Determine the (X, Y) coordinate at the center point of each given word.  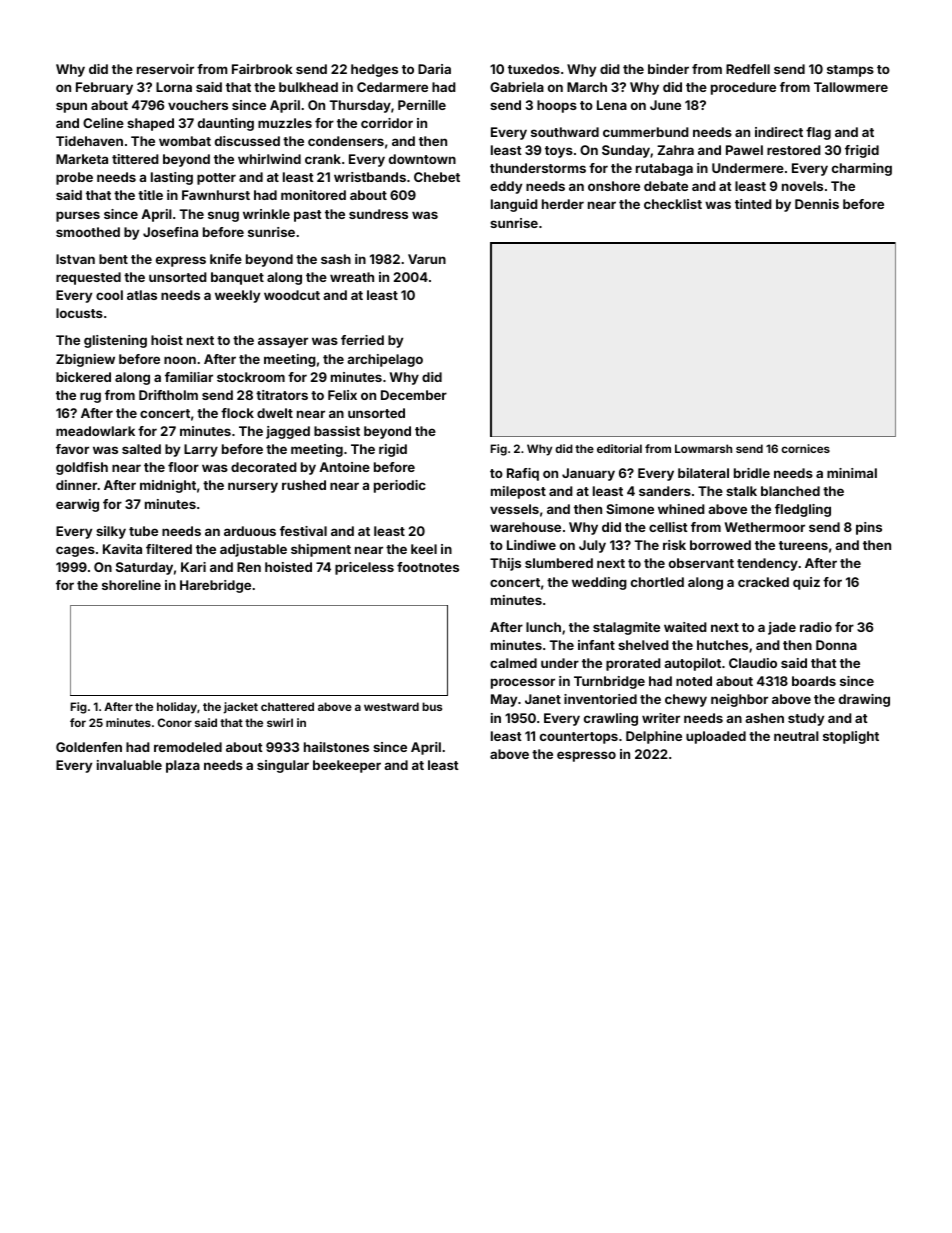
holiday (177, 708)
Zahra (675, 150)
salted (141, 449)
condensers (346, 141)
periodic (400, 486)
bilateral (703, 473)
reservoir (165, 69)
